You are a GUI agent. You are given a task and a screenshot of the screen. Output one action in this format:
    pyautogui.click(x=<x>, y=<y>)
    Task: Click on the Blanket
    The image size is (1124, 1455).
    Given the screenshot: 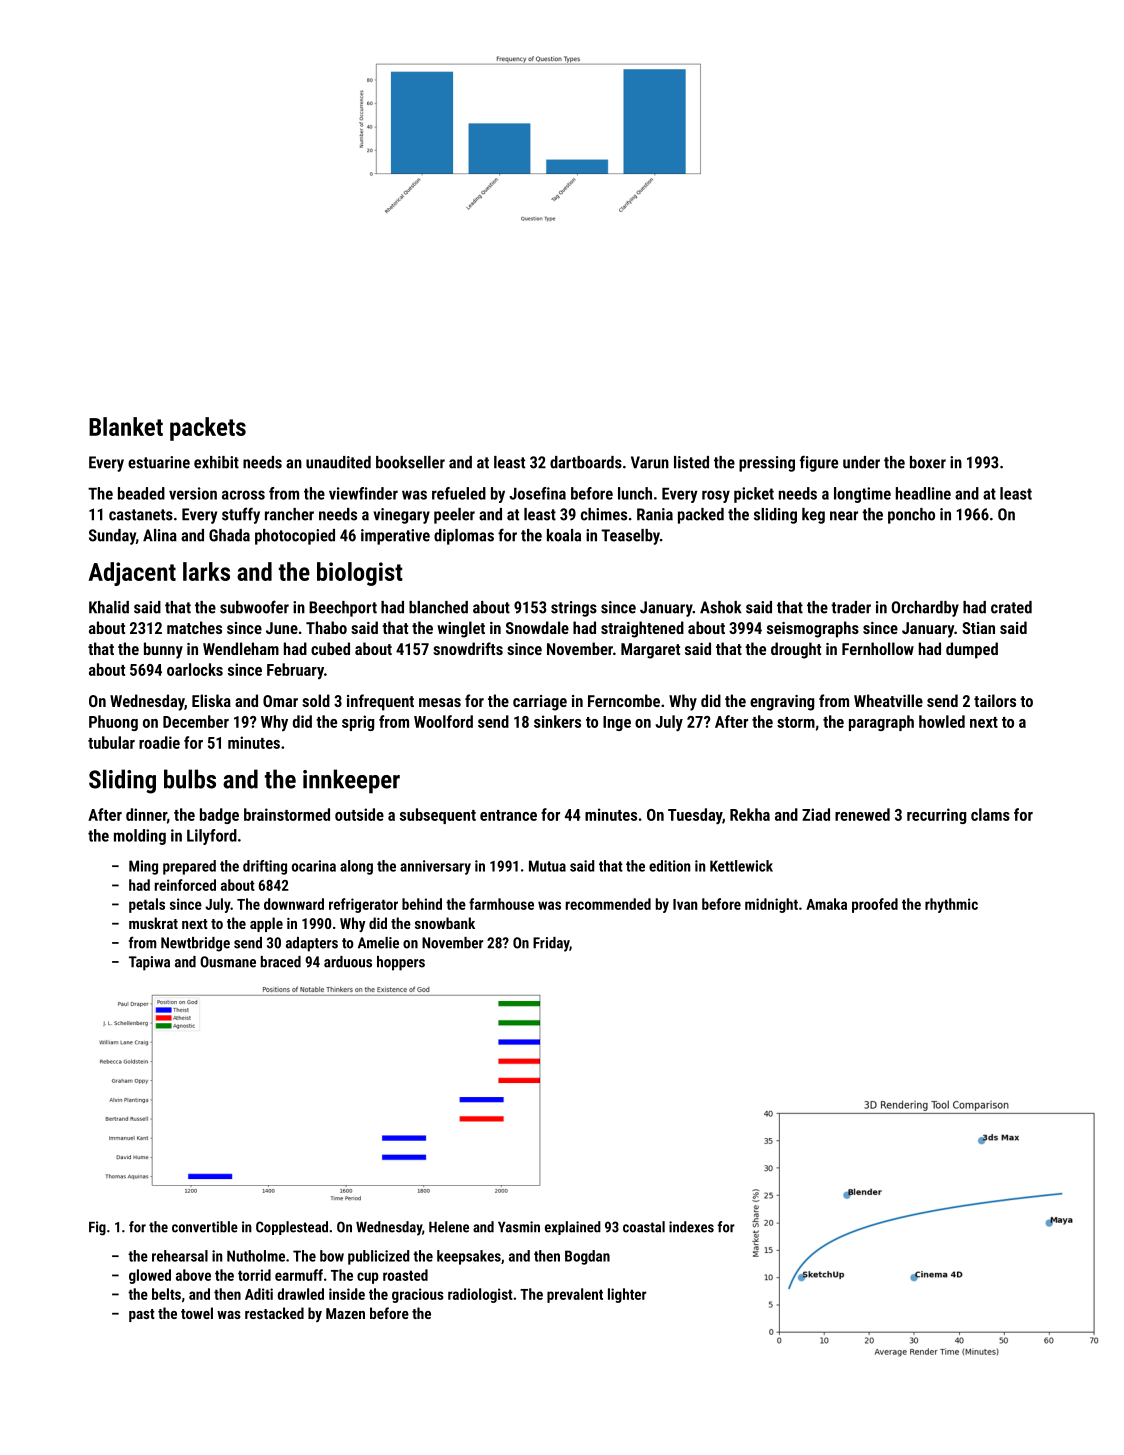 What is the action you would take?
    pyautogui.click(x=126, y=426)
